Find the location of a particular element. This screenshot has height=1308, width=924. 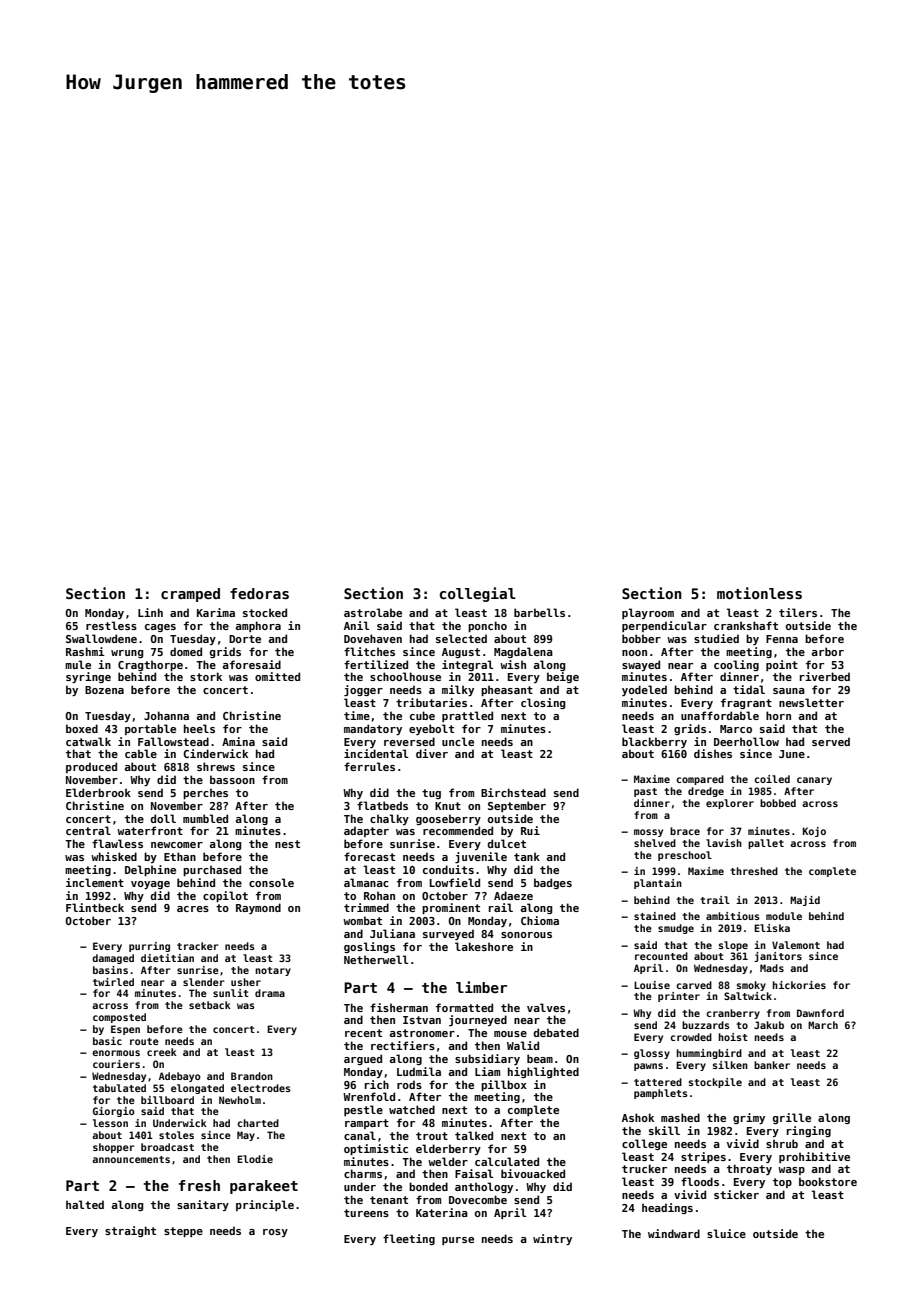

collegial is located at coordinates (478, 594).
